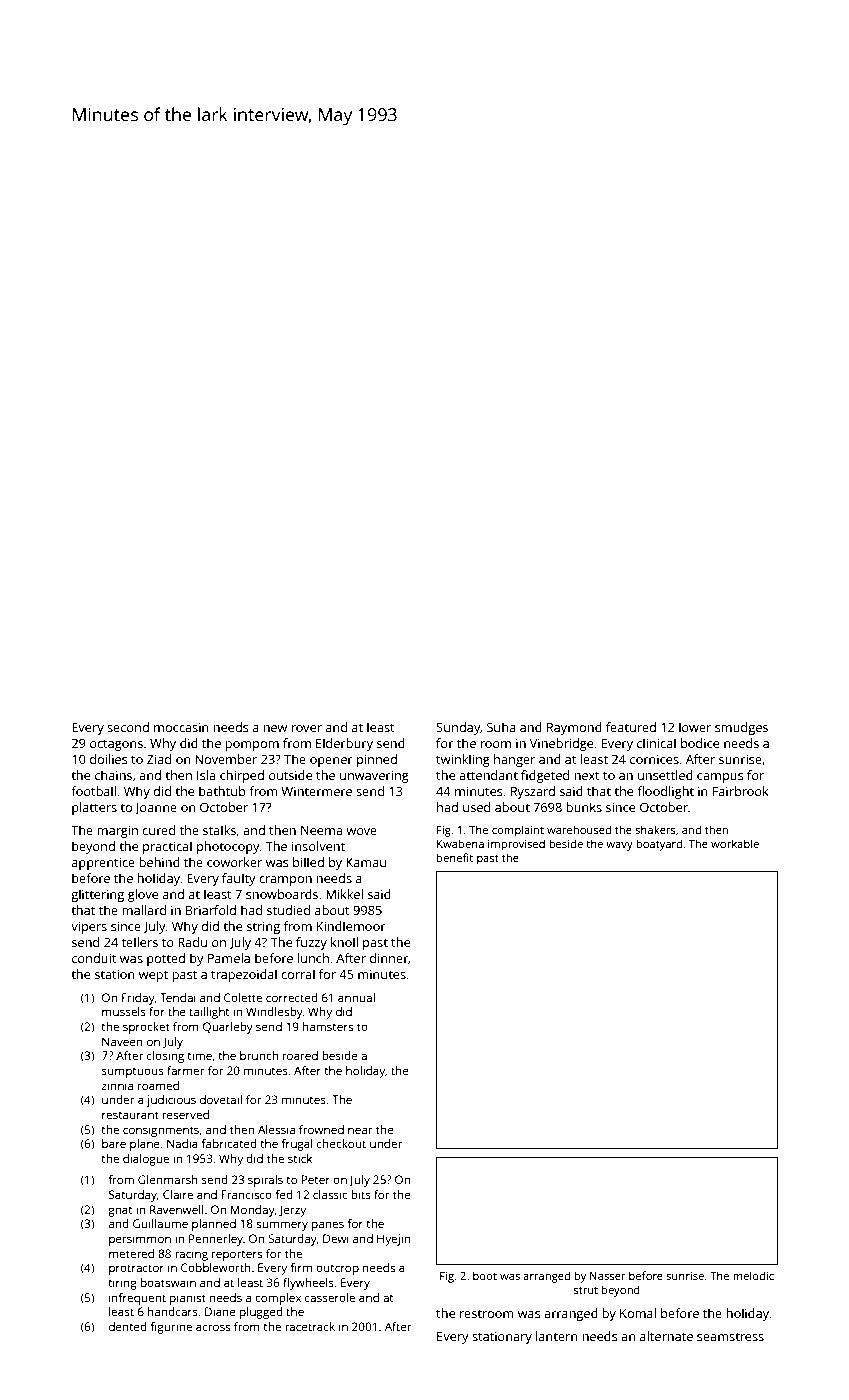 This screenshot has height=1400, width=849. Describe the element at coordinates (361, 1194) in the screenshot. I see `bits` at that location.
